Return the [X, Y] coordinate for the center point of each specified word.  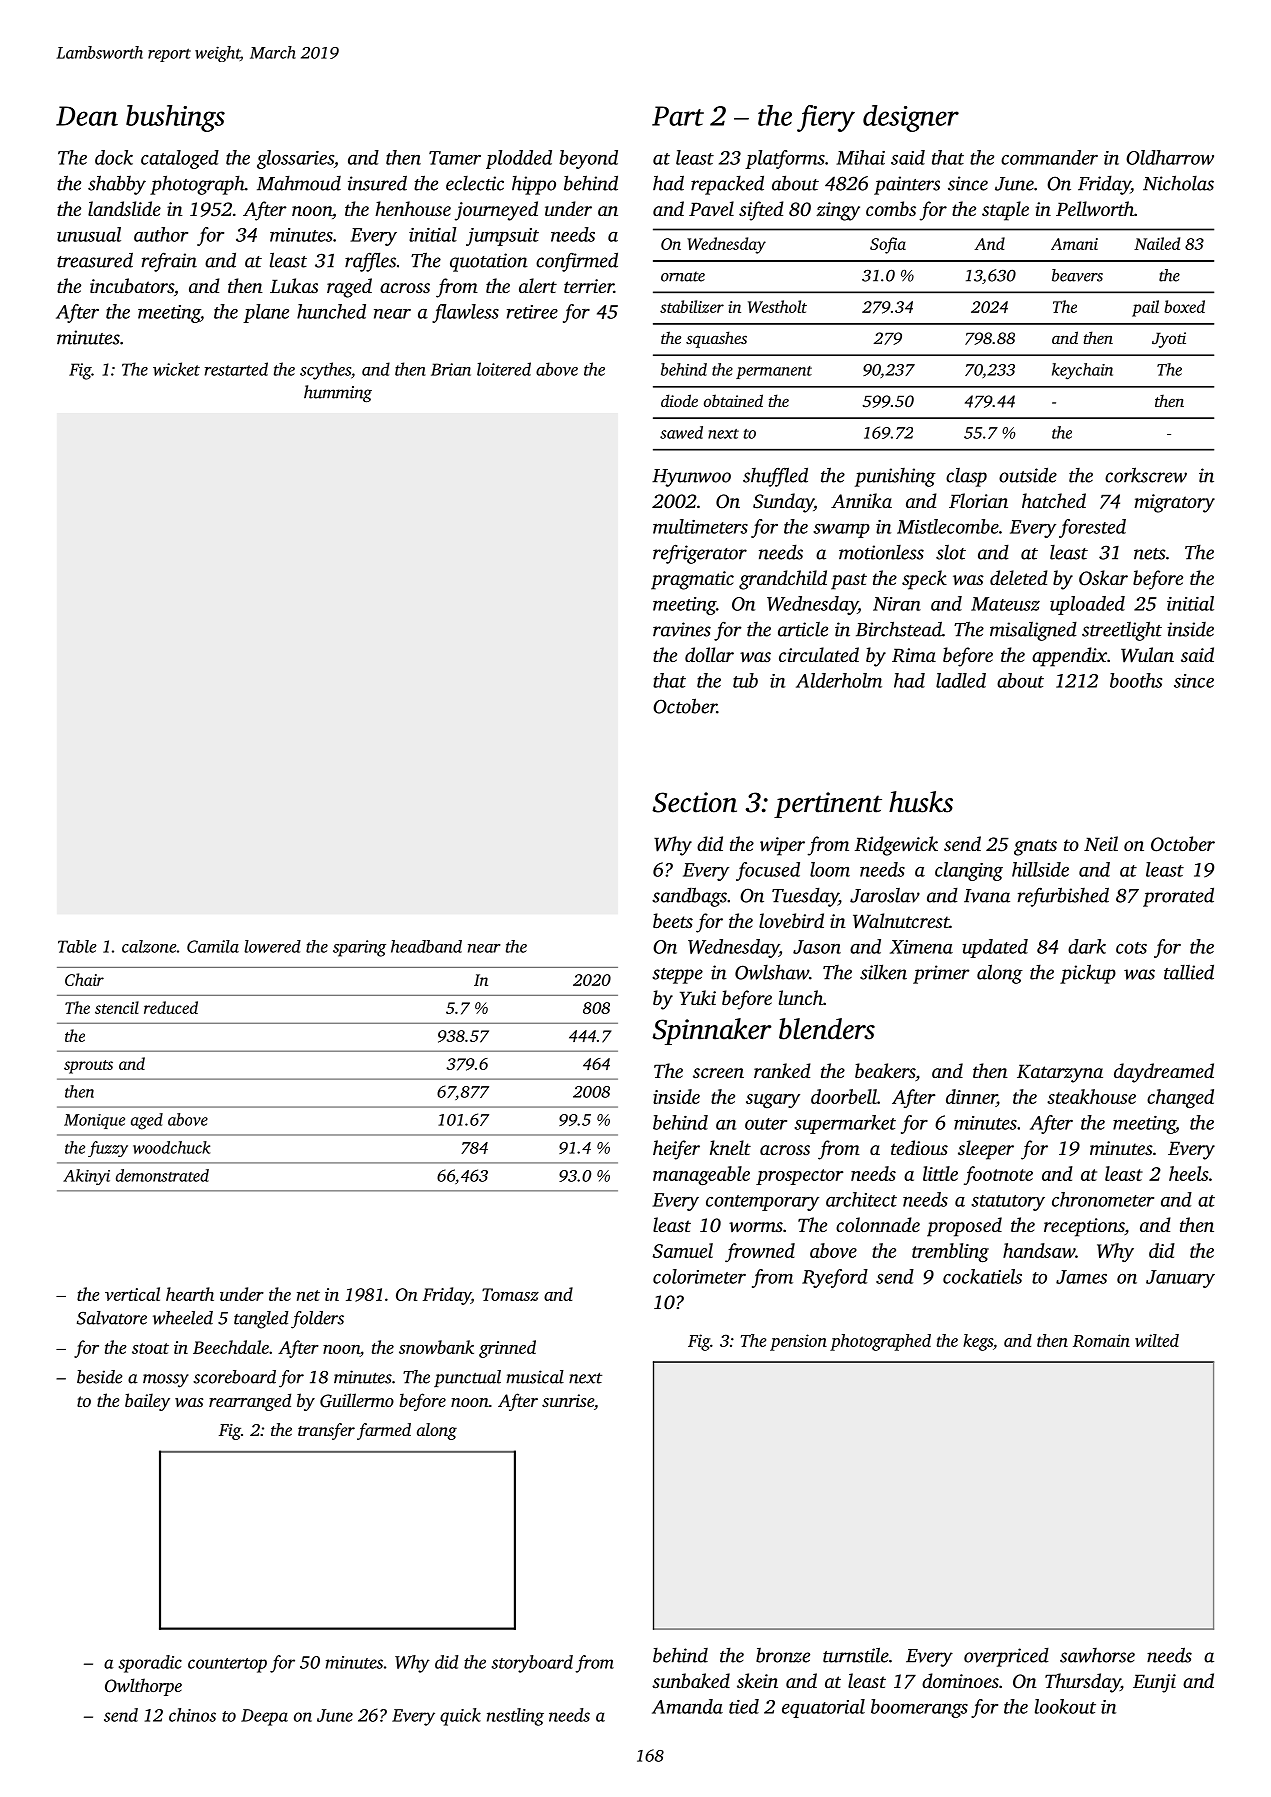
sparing [359, 948]
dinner [971, 1098]
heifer [676, 1150]
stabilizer [692, 306]
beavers [1077, 275]
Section [694, 802]
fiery [826, 118]
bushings [175, 118]
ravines [682, 629]
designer [911, 118]
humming [338, 393]
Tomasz [510, 1294]
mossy [166, 1381]
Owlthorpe [143, 1687]
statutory [1008, 1203]
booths [1136, 680]
